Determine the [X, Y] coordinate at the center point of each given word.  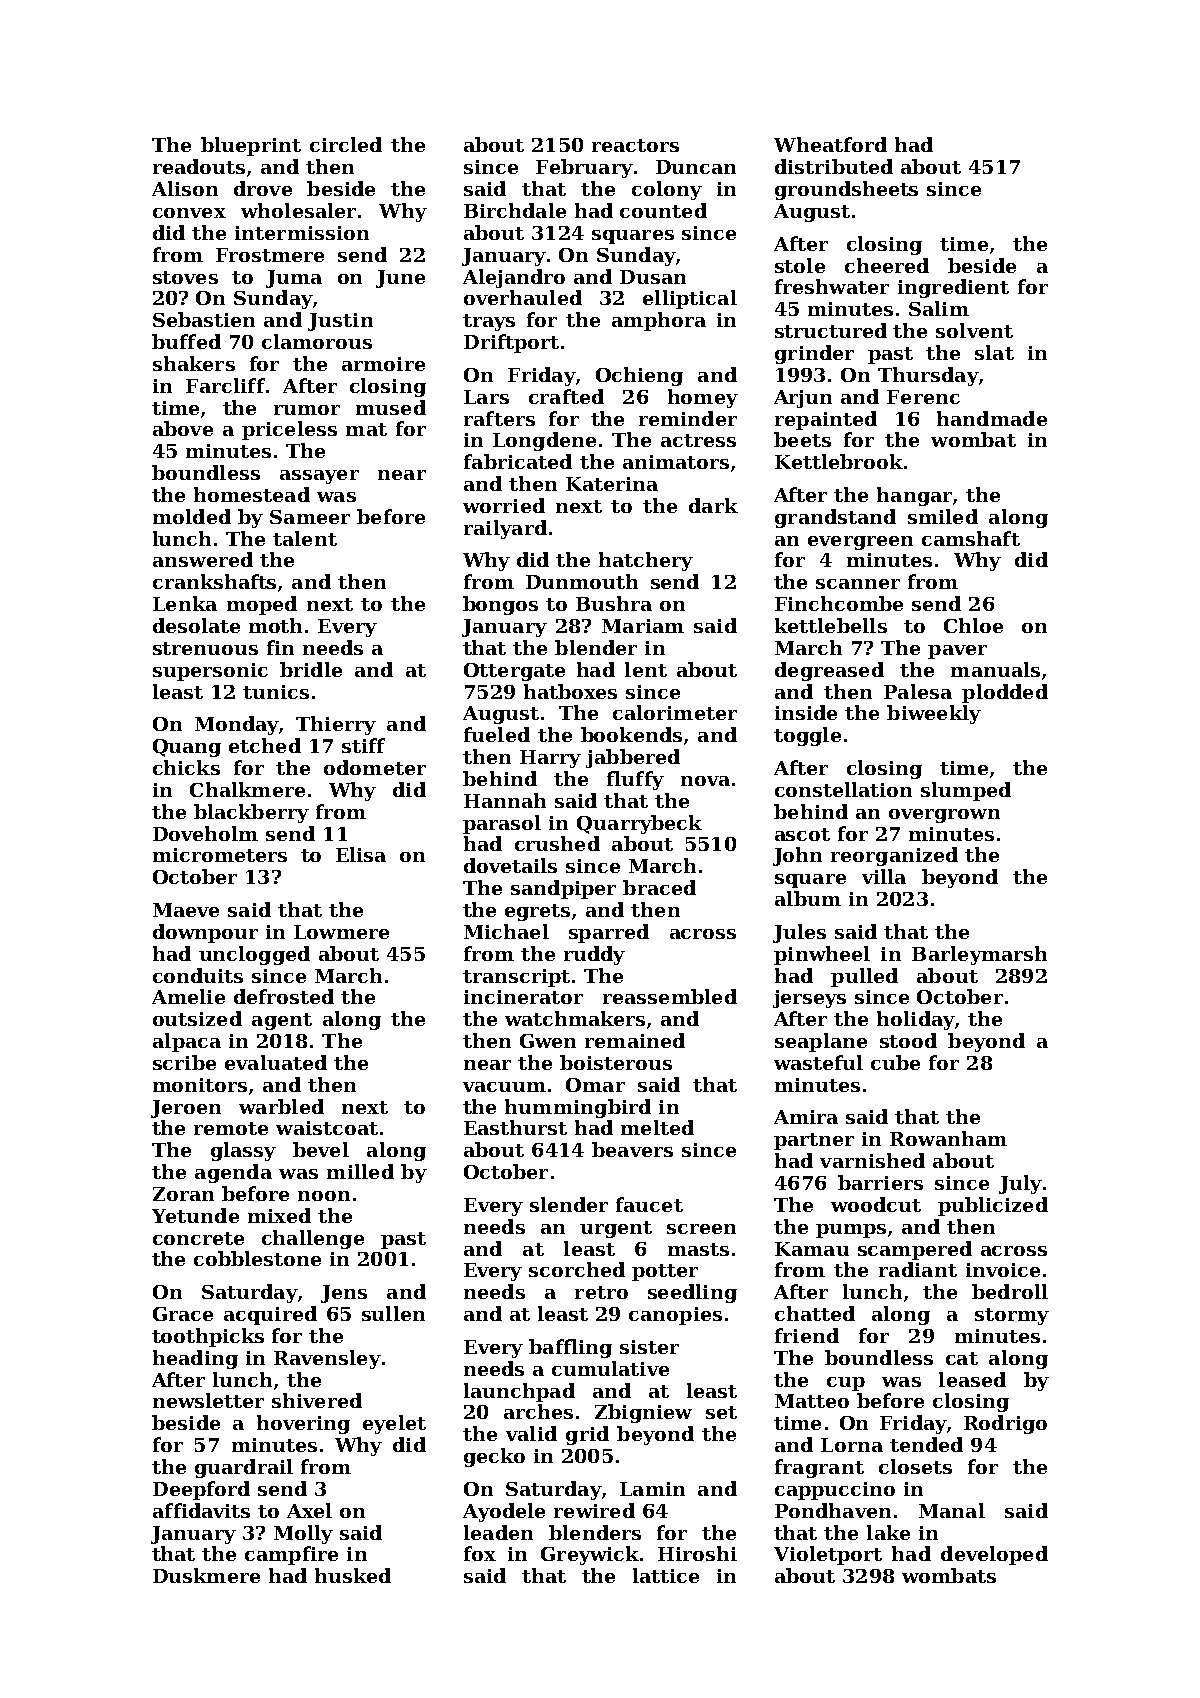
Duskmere [206, 1575]
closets [915, 1466]
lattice [666, 1575]
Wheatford [830, 144]
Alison [185, 188]
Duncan [696, 167]
